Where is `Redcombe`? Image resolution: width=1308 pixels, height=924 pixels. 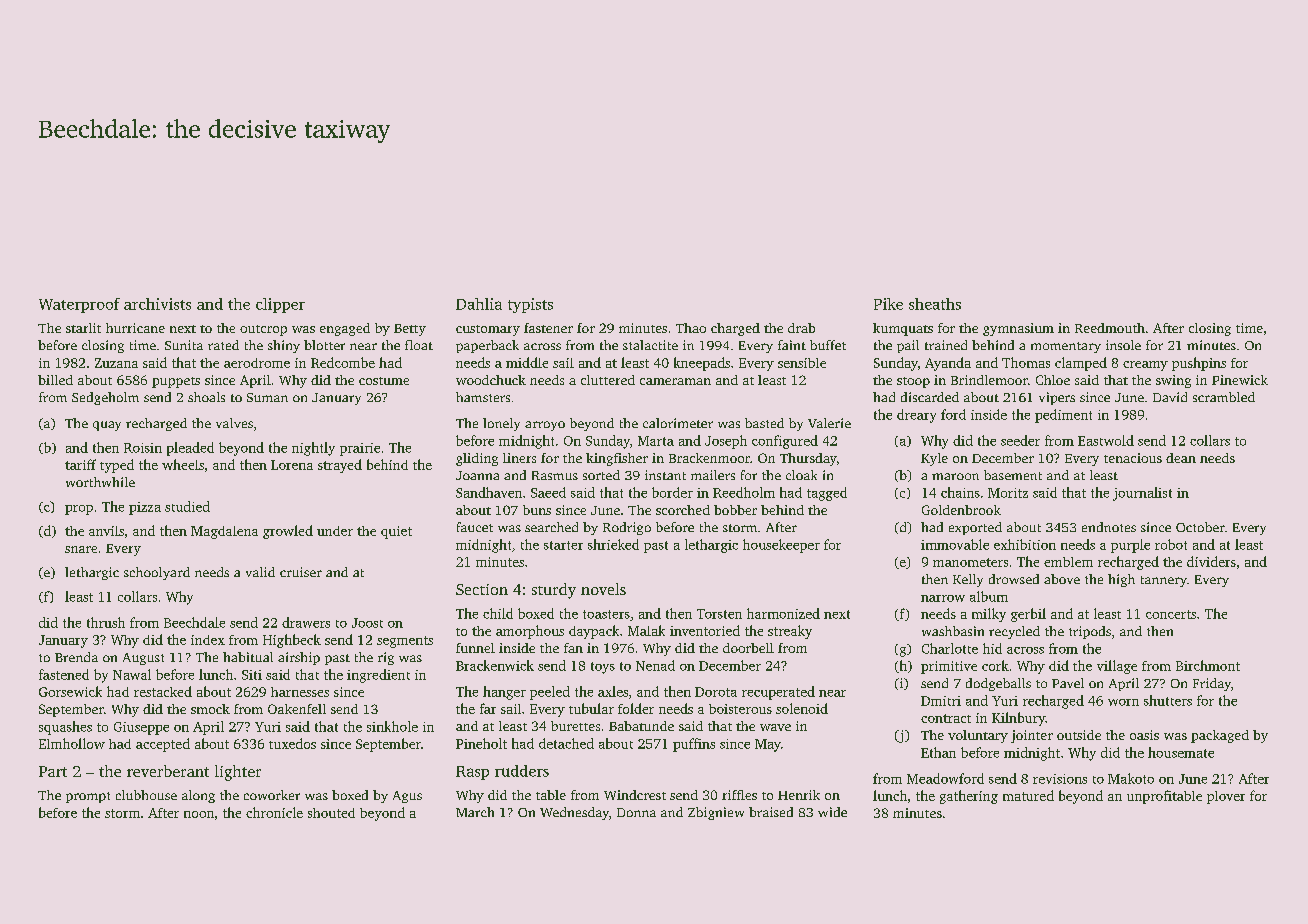 Redcombe is located at coordinates (343, 362).
